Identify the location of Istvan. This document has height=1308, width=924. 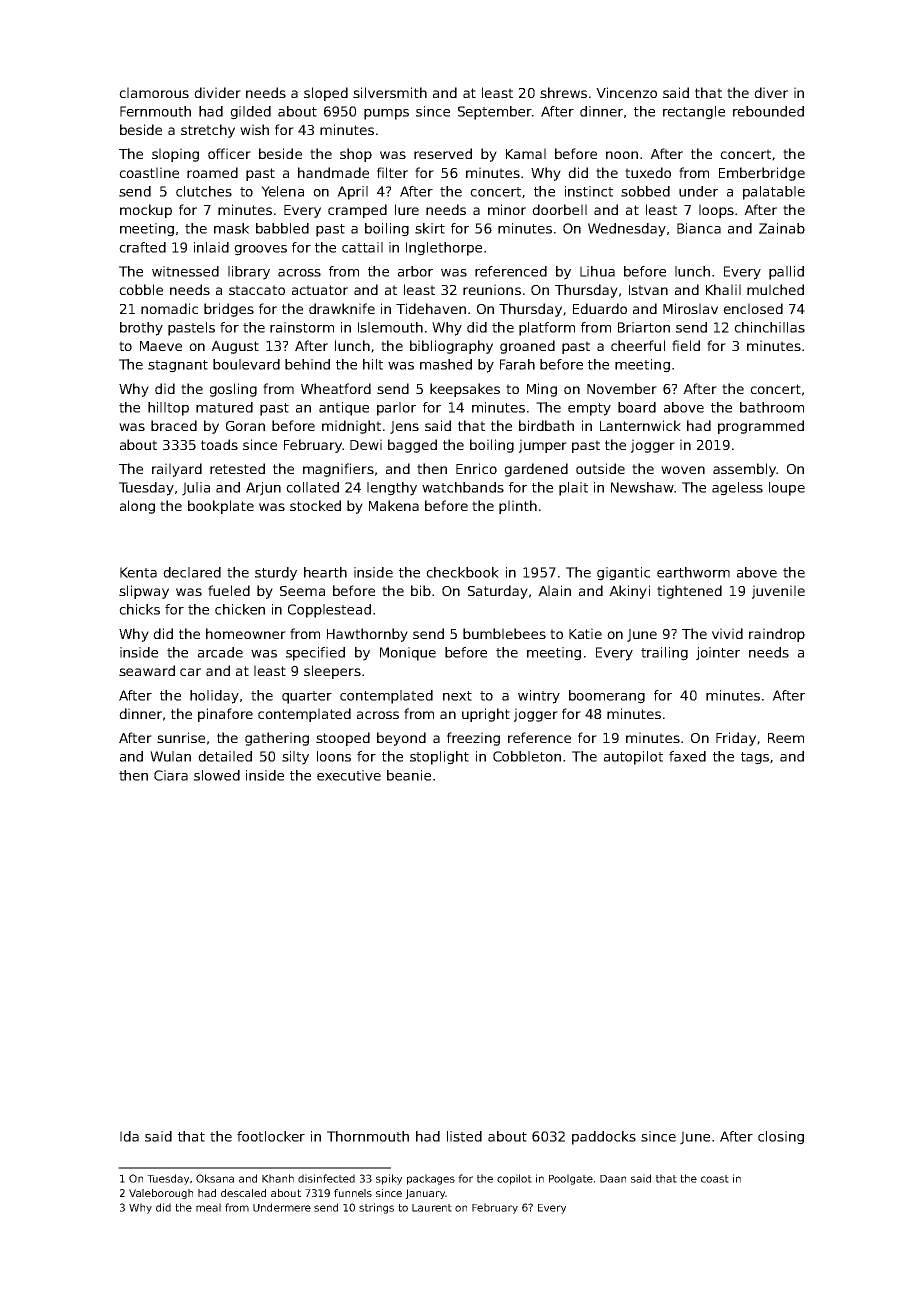
(648, 290).
